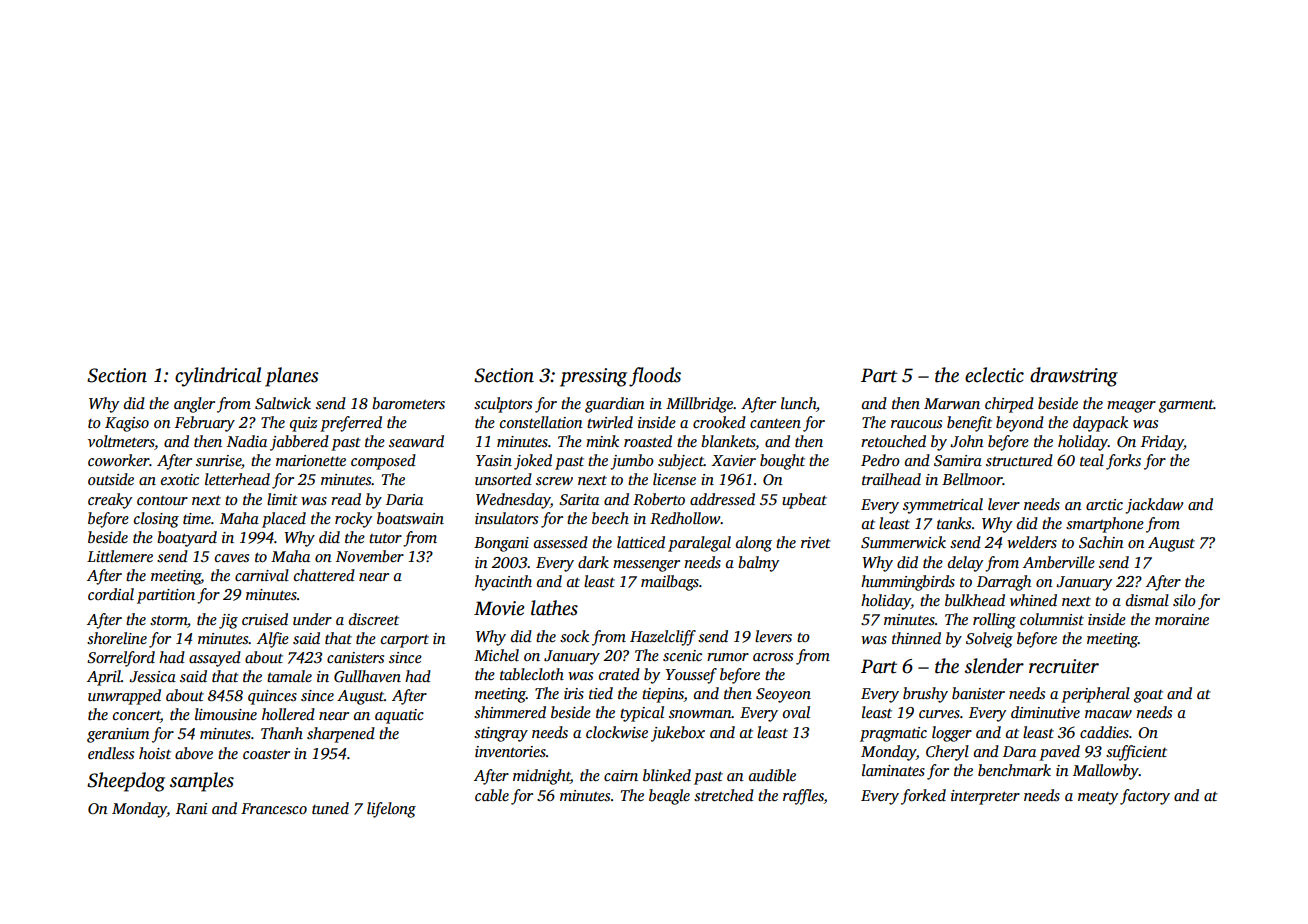 This page has width=1308, height=924. Describe the element at coordinates (670, 583) in the page. I see `mailbags` at that location.
